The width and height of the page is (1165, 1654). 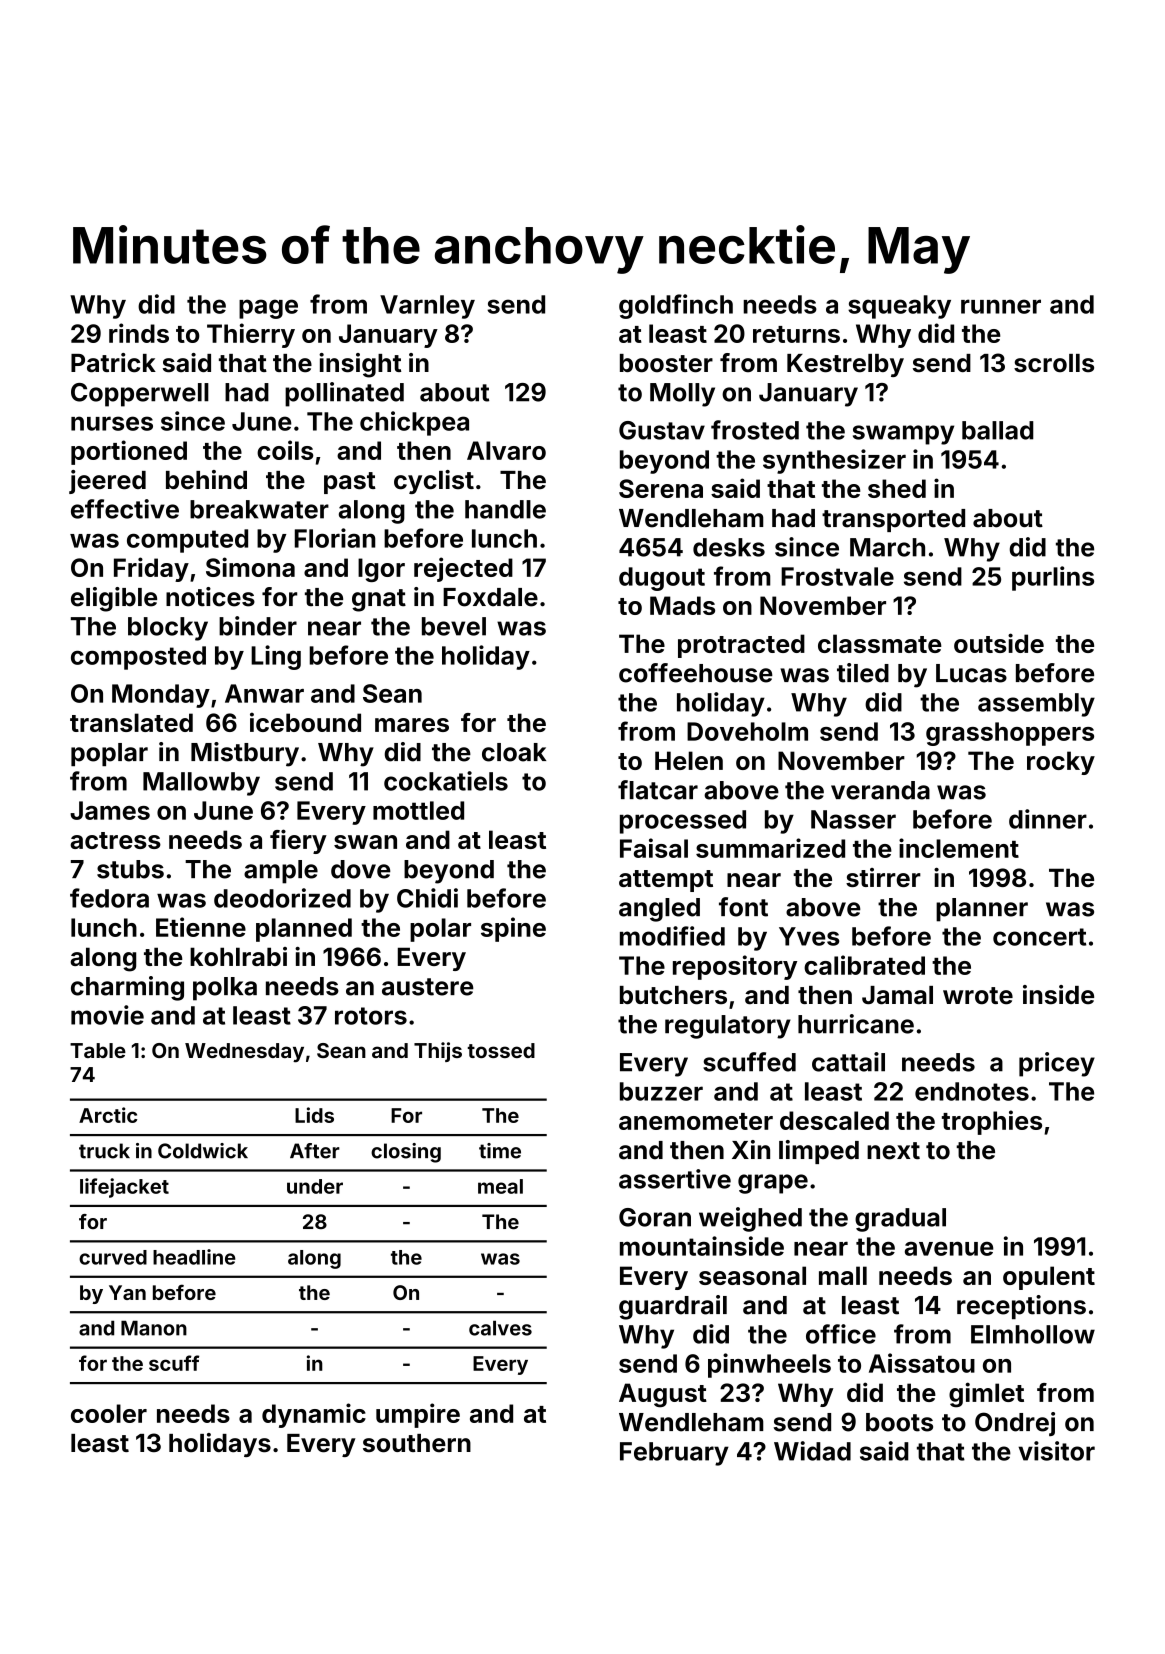 I want to click on Foxdale, so click(x=490, y=597).
